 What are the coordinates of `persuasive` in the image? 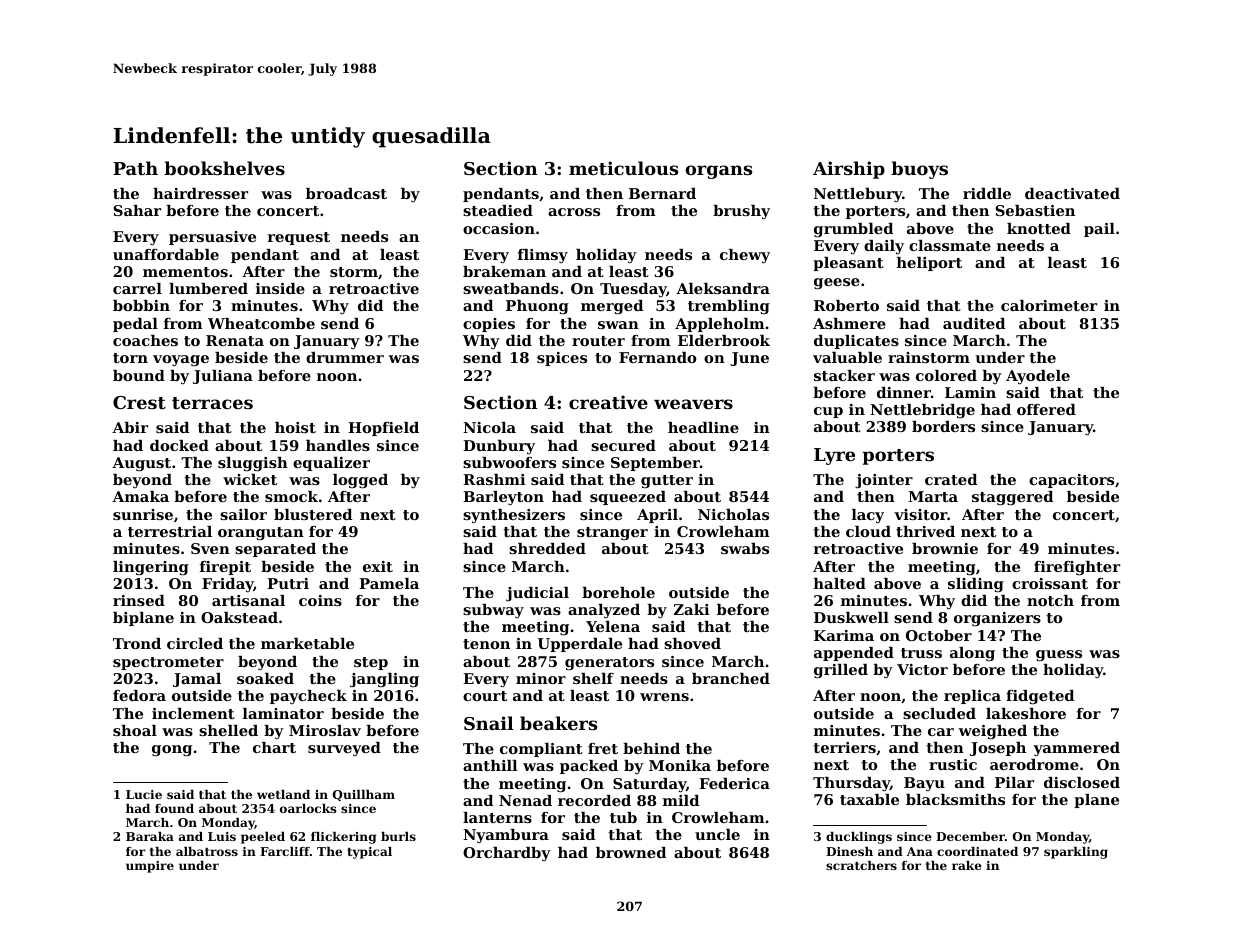 It's located at (212, 238).
